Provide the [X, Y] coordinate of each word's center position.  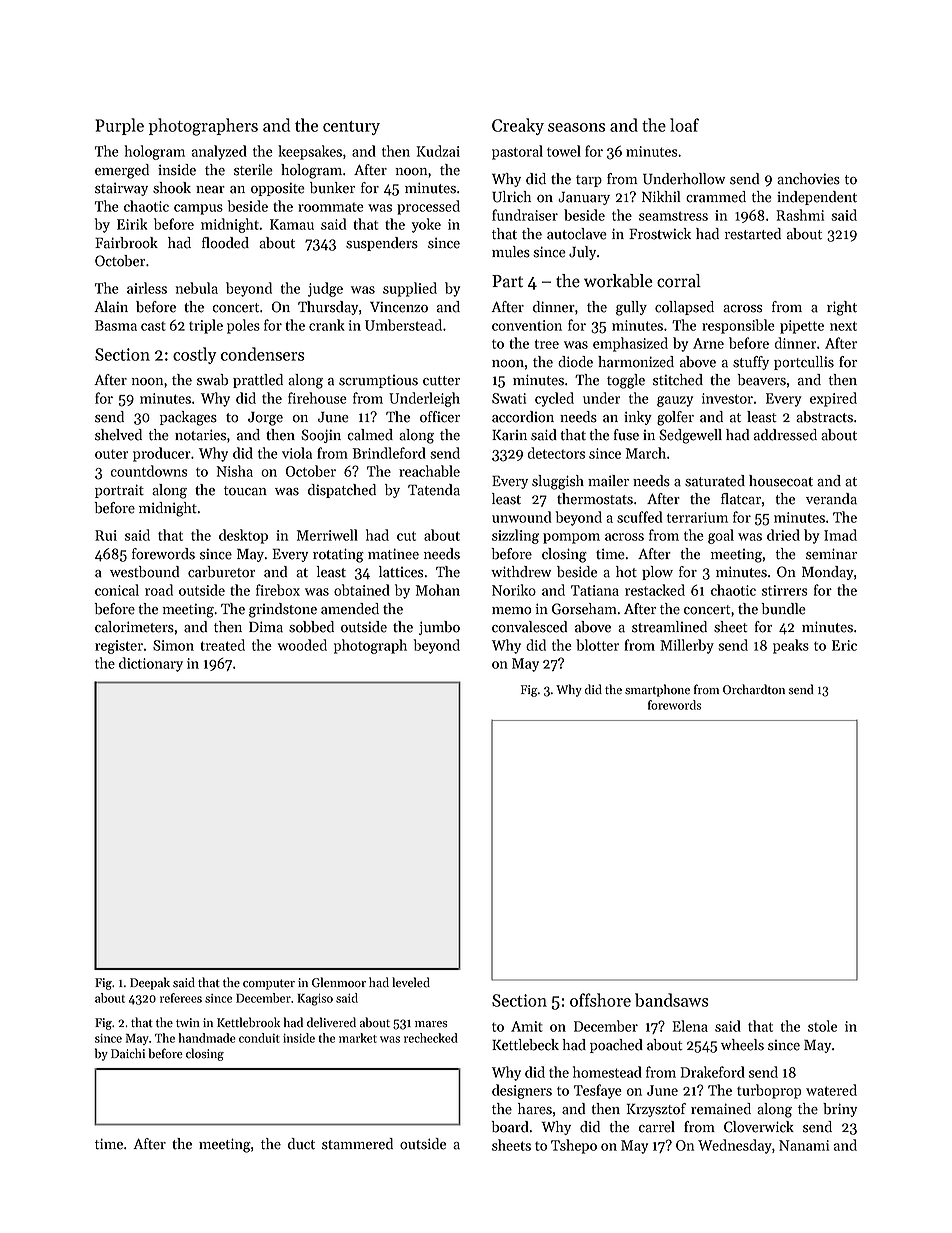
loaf [684, 125]
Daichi [128, 1053]
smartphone [657, 690]
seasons [576, 127]
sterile [253, 170]
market [358, 1038]
